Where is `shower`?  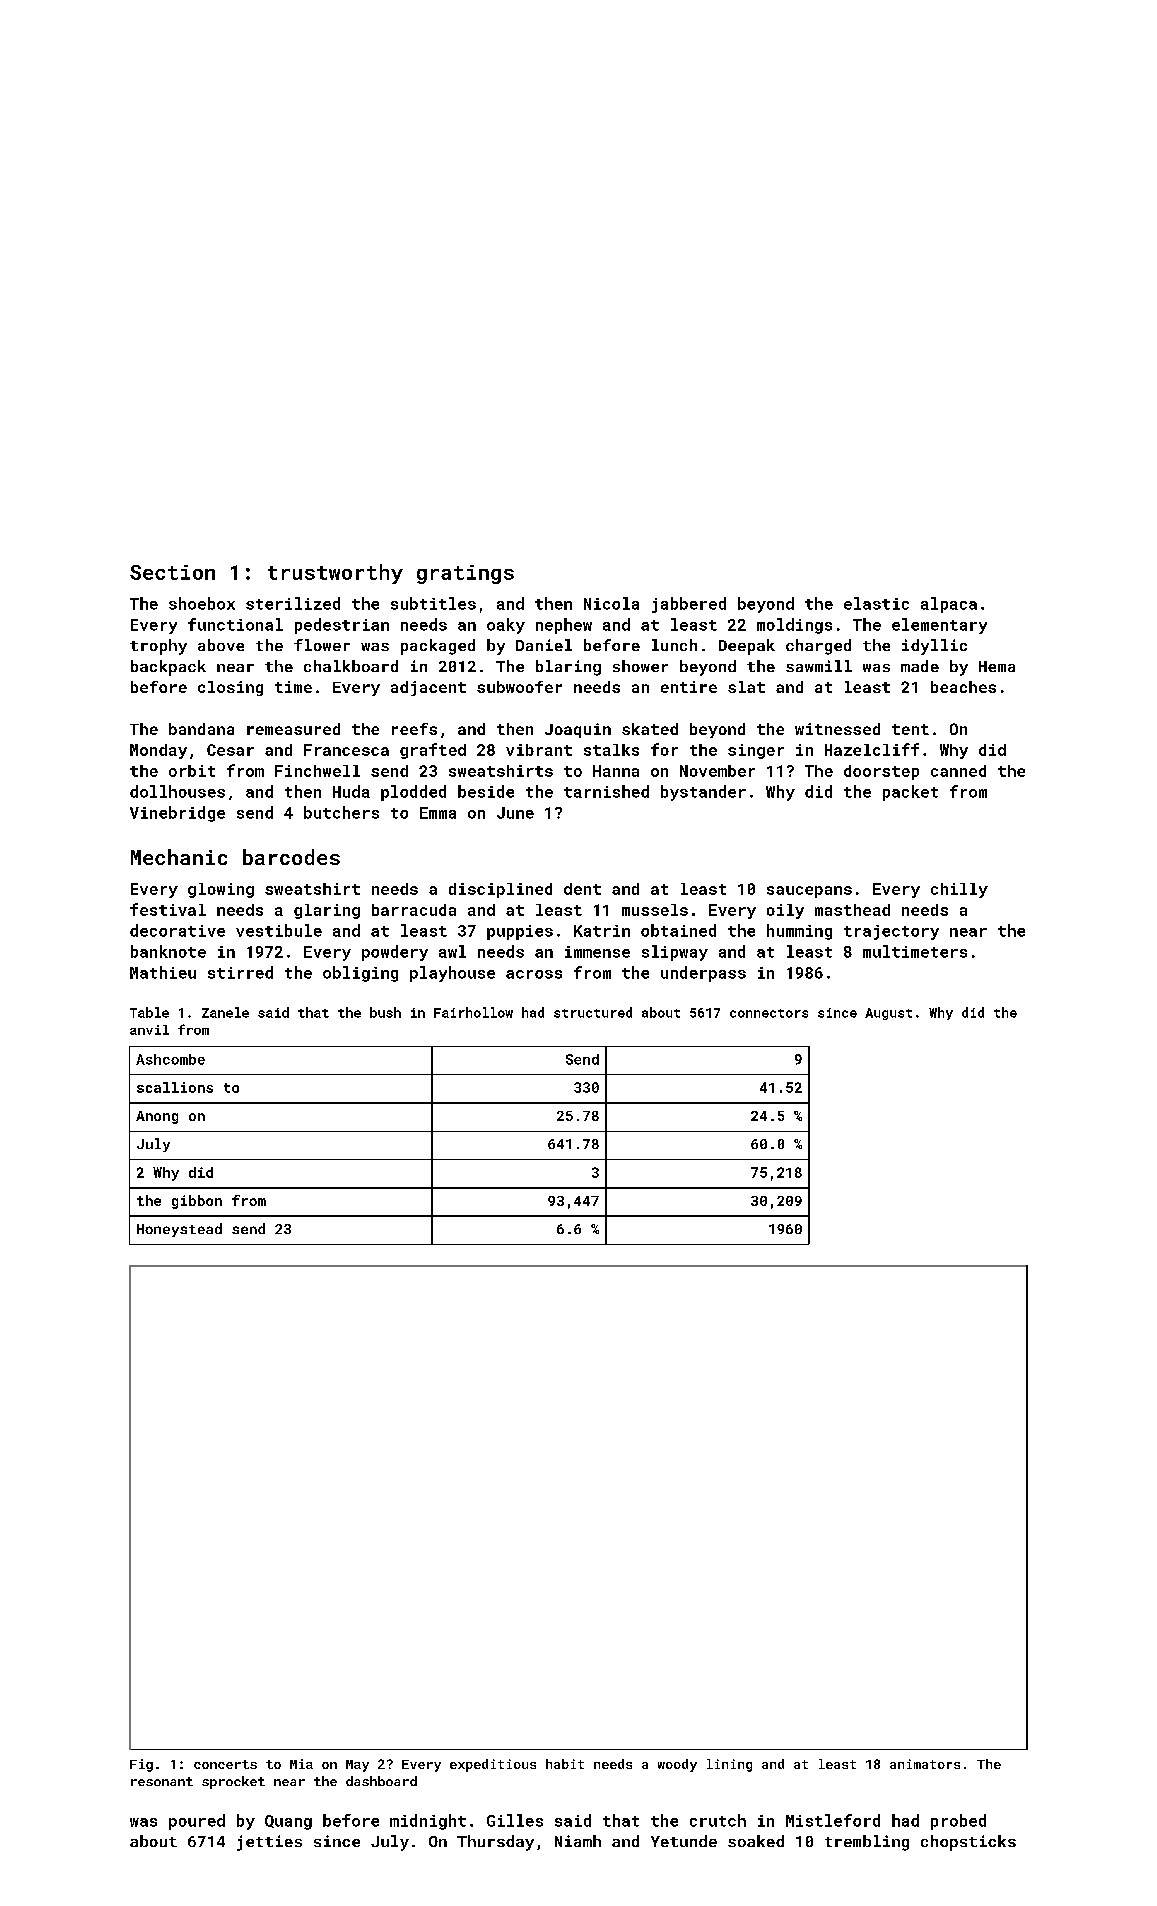 shower is located at coordinates (640, 666).
